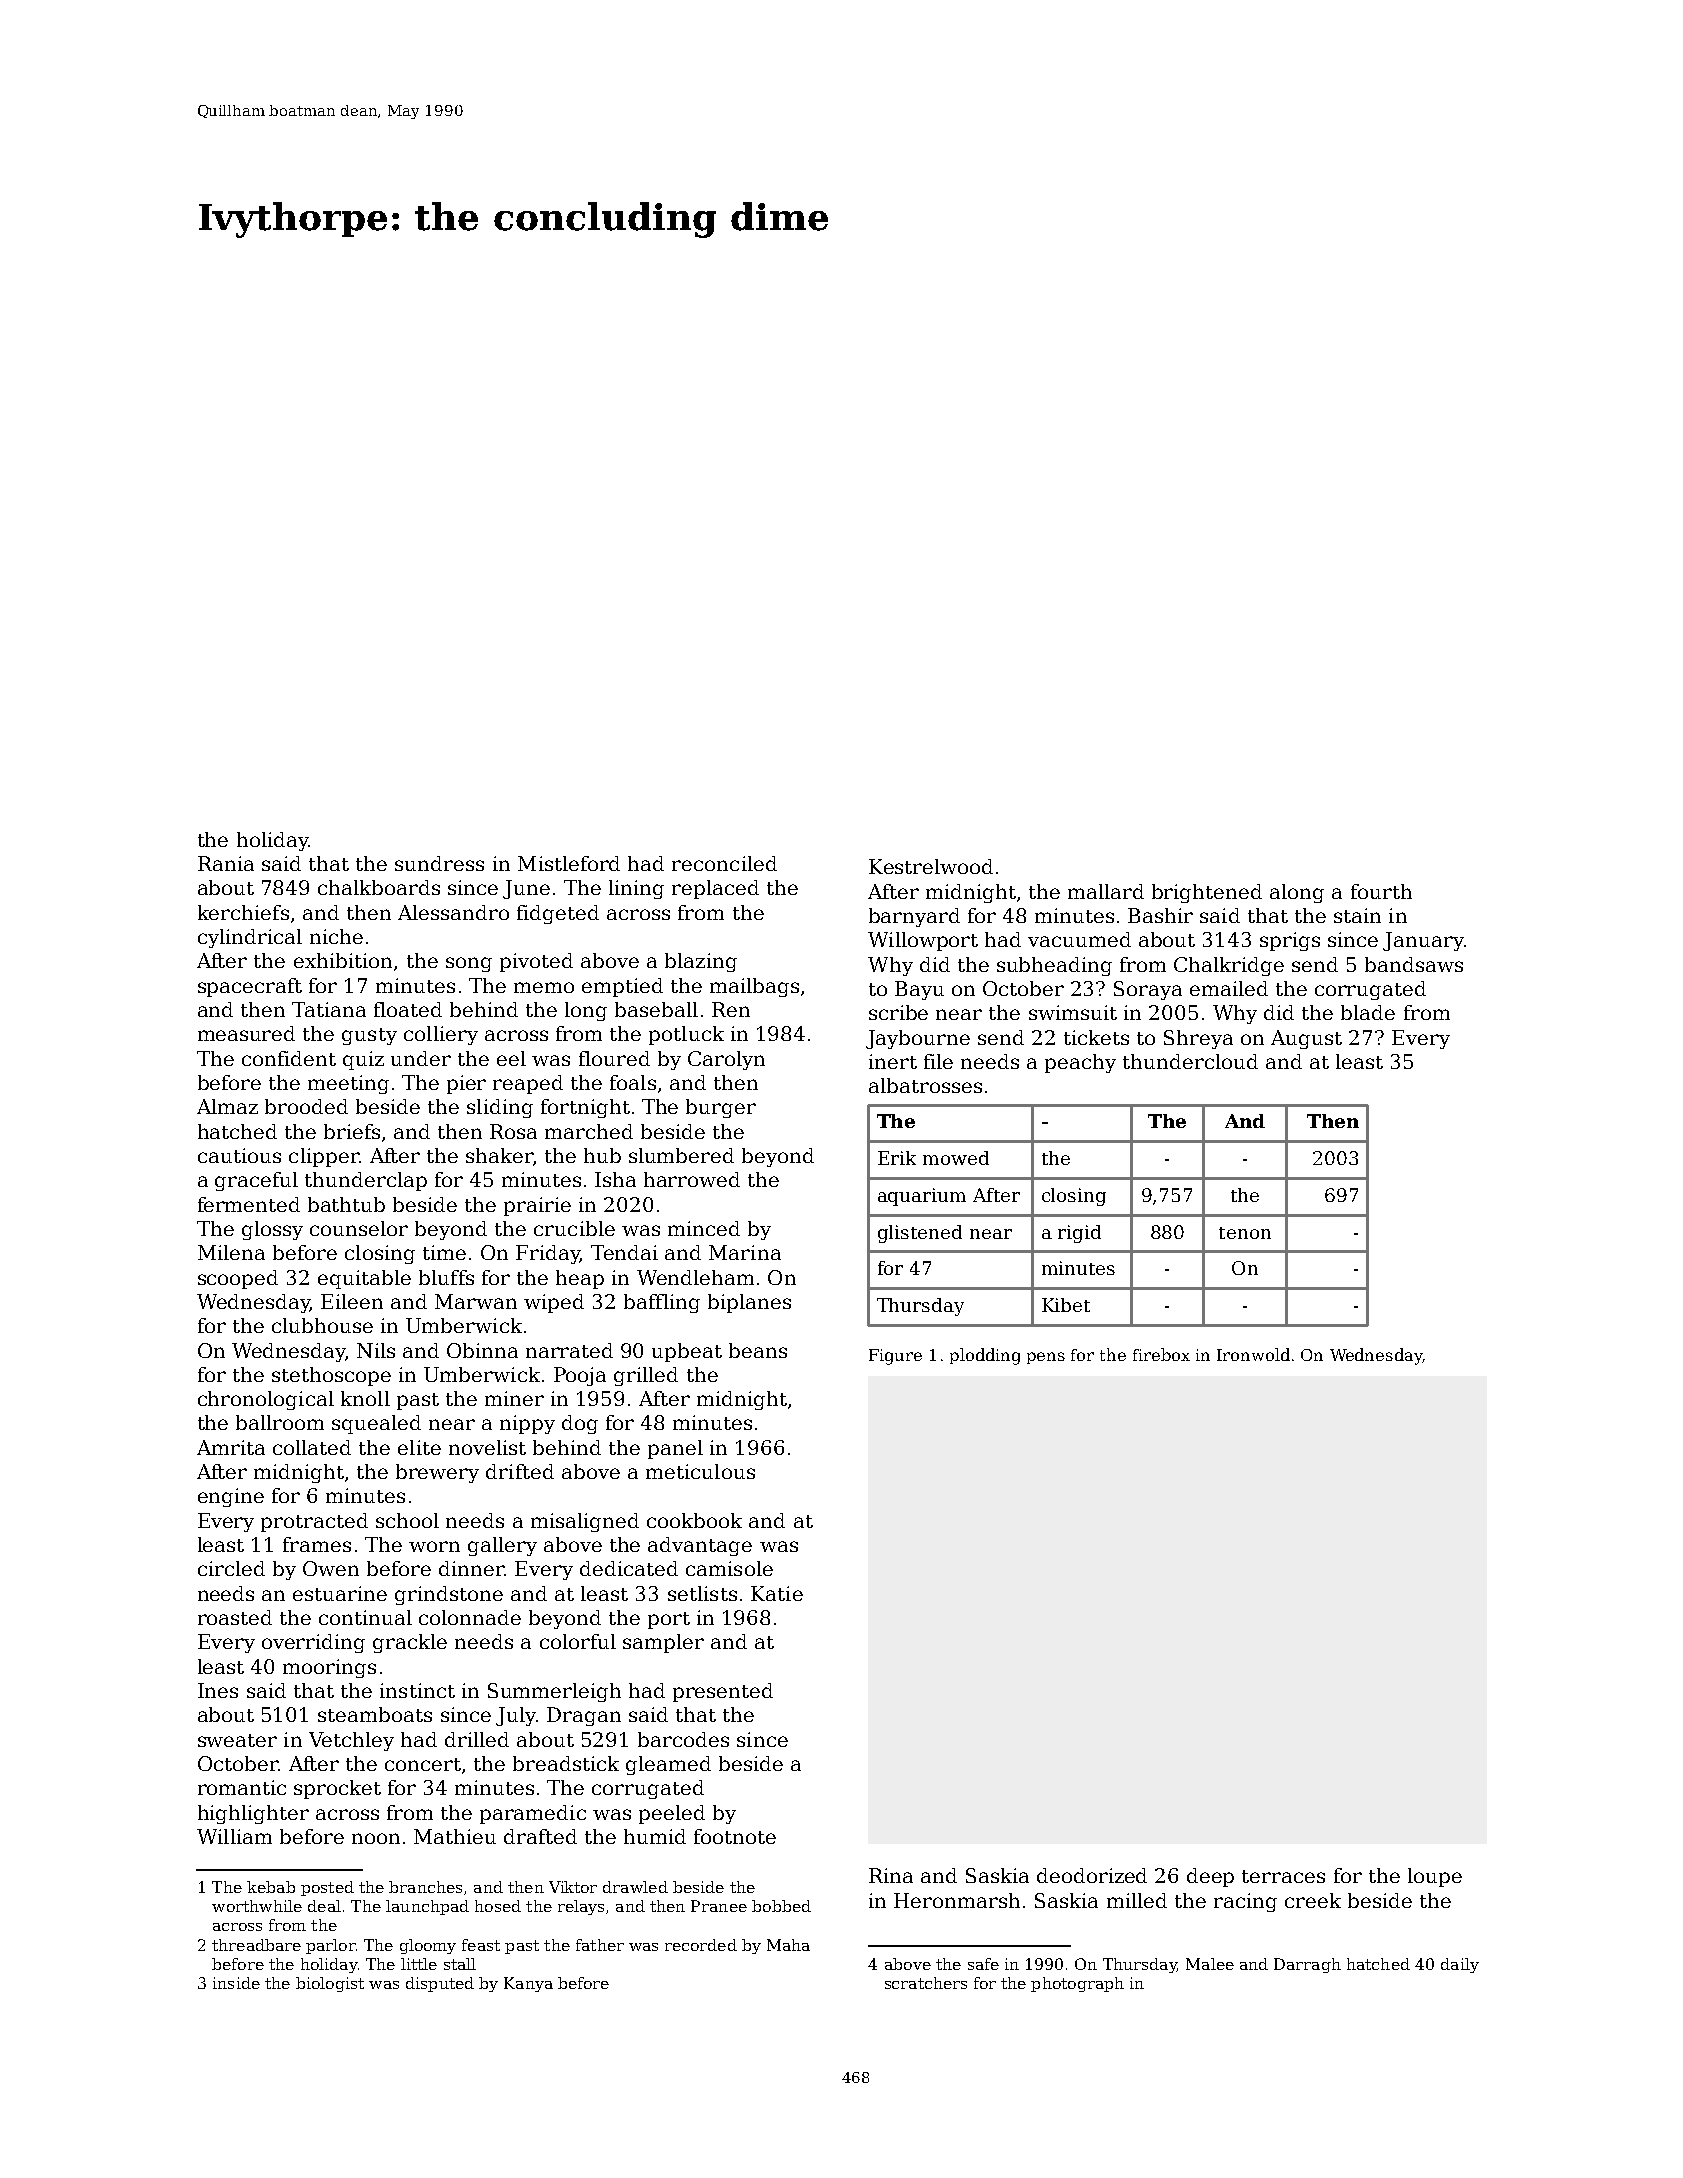 Image resolution: width=1683 pixels, height=2178 pixels. I want to click on deodorized, so click(1092, 1875).
